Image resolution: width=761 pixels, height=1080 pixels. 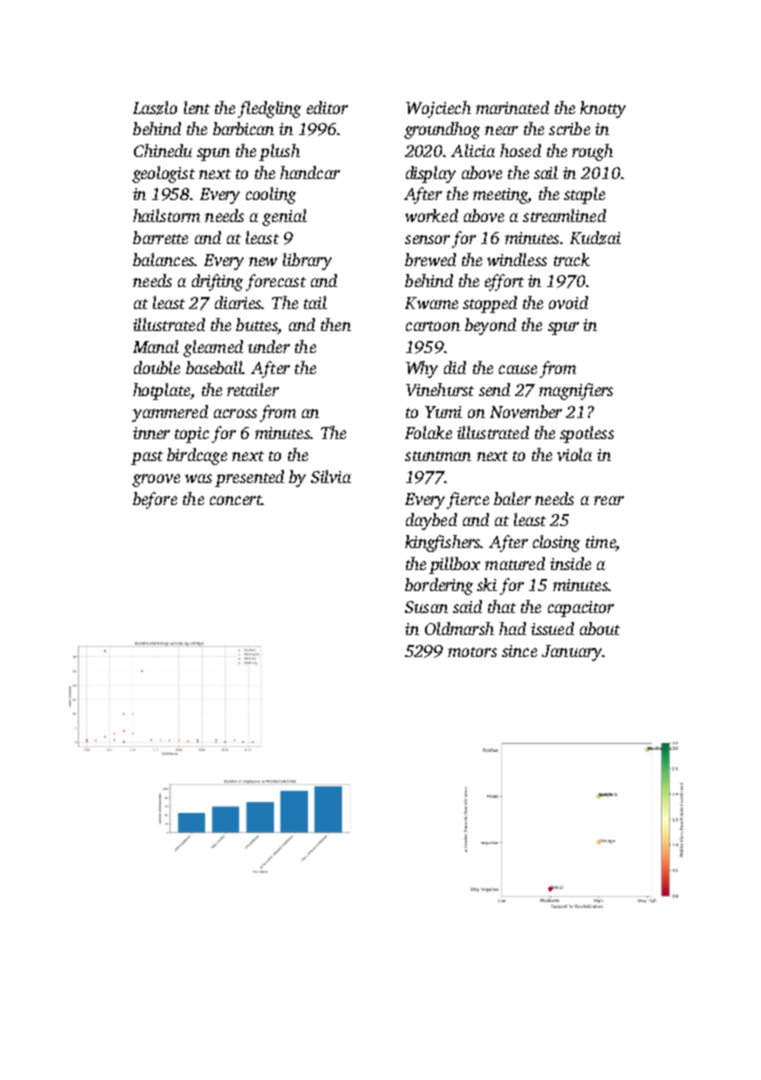 I want to click on editor, so click(x=327, y=107).
